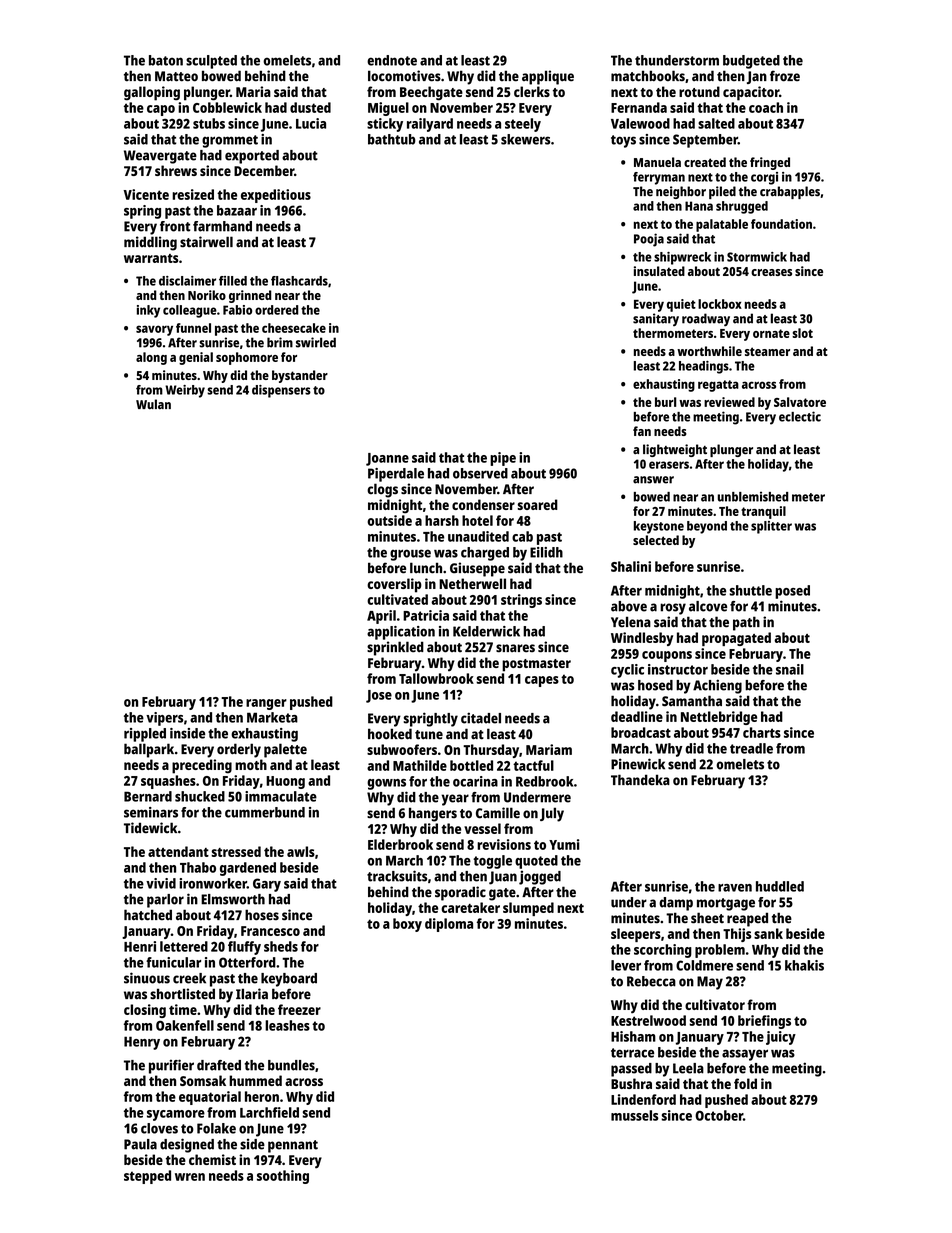 Image resolution: width=952 pixels, height=1233 pixels. What do you see at coordinates (293, 1146) in the screenshot?
I see `pennant` at bounding box center [293, 1146].
